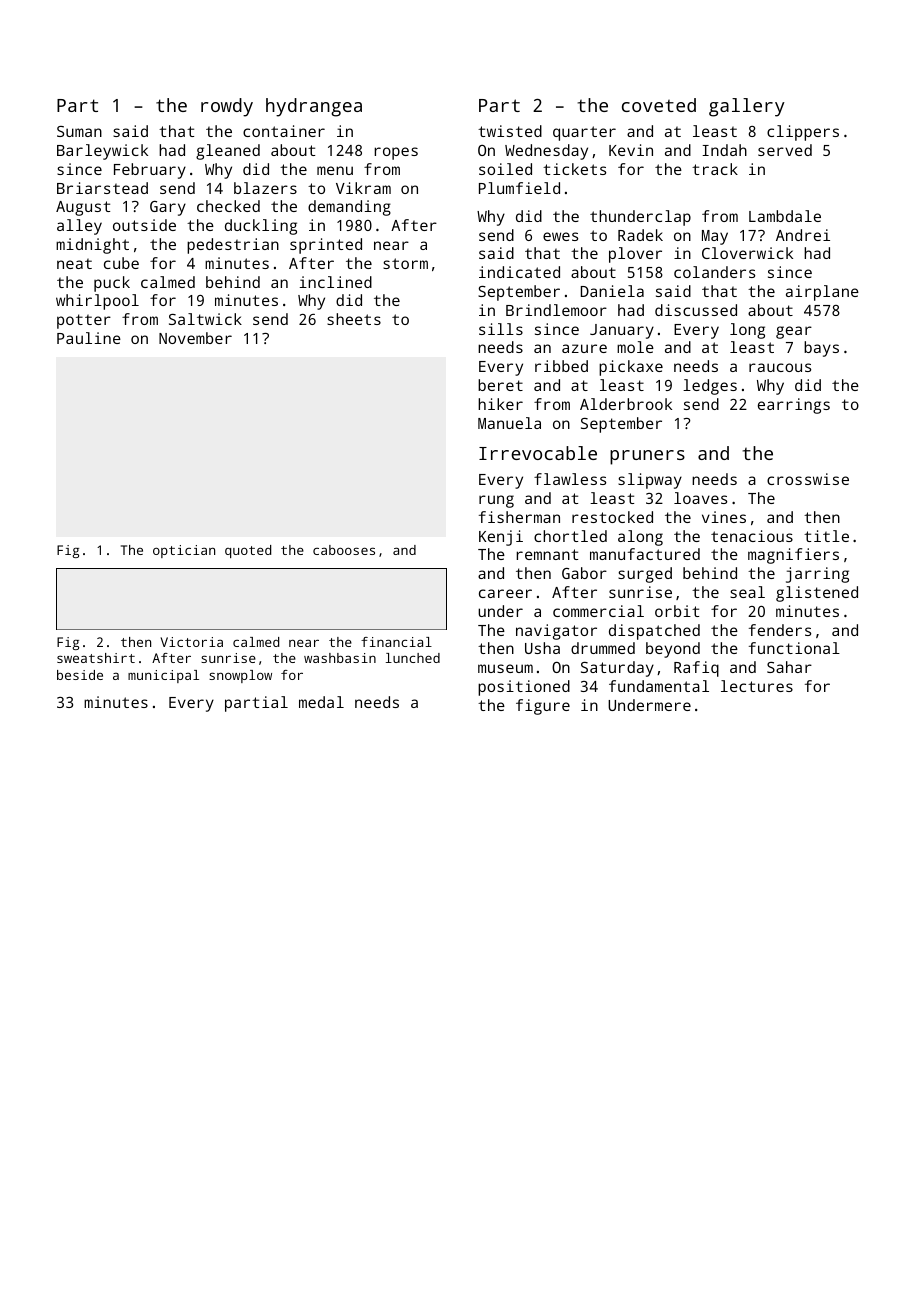 This screenshot has height=1308, width=924. I want to click on lunched, so click(413, 658).
